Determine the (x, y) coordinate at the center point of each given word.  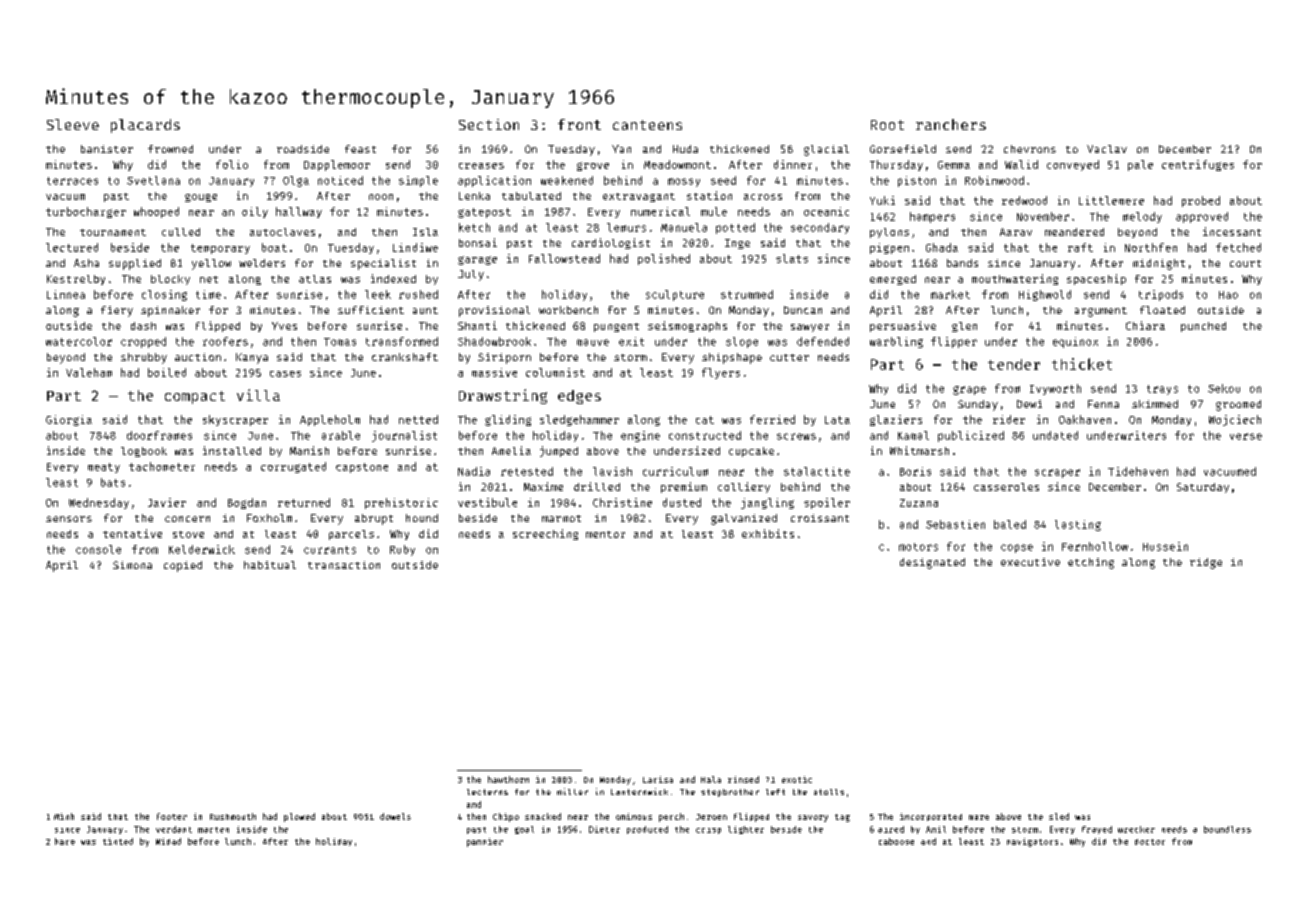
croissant (820, 518)
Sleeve (73, 124)
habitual (270, 565)
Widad (168, 841)
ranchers (951, 124)
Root (887, 125)
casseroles (1006, 487)
